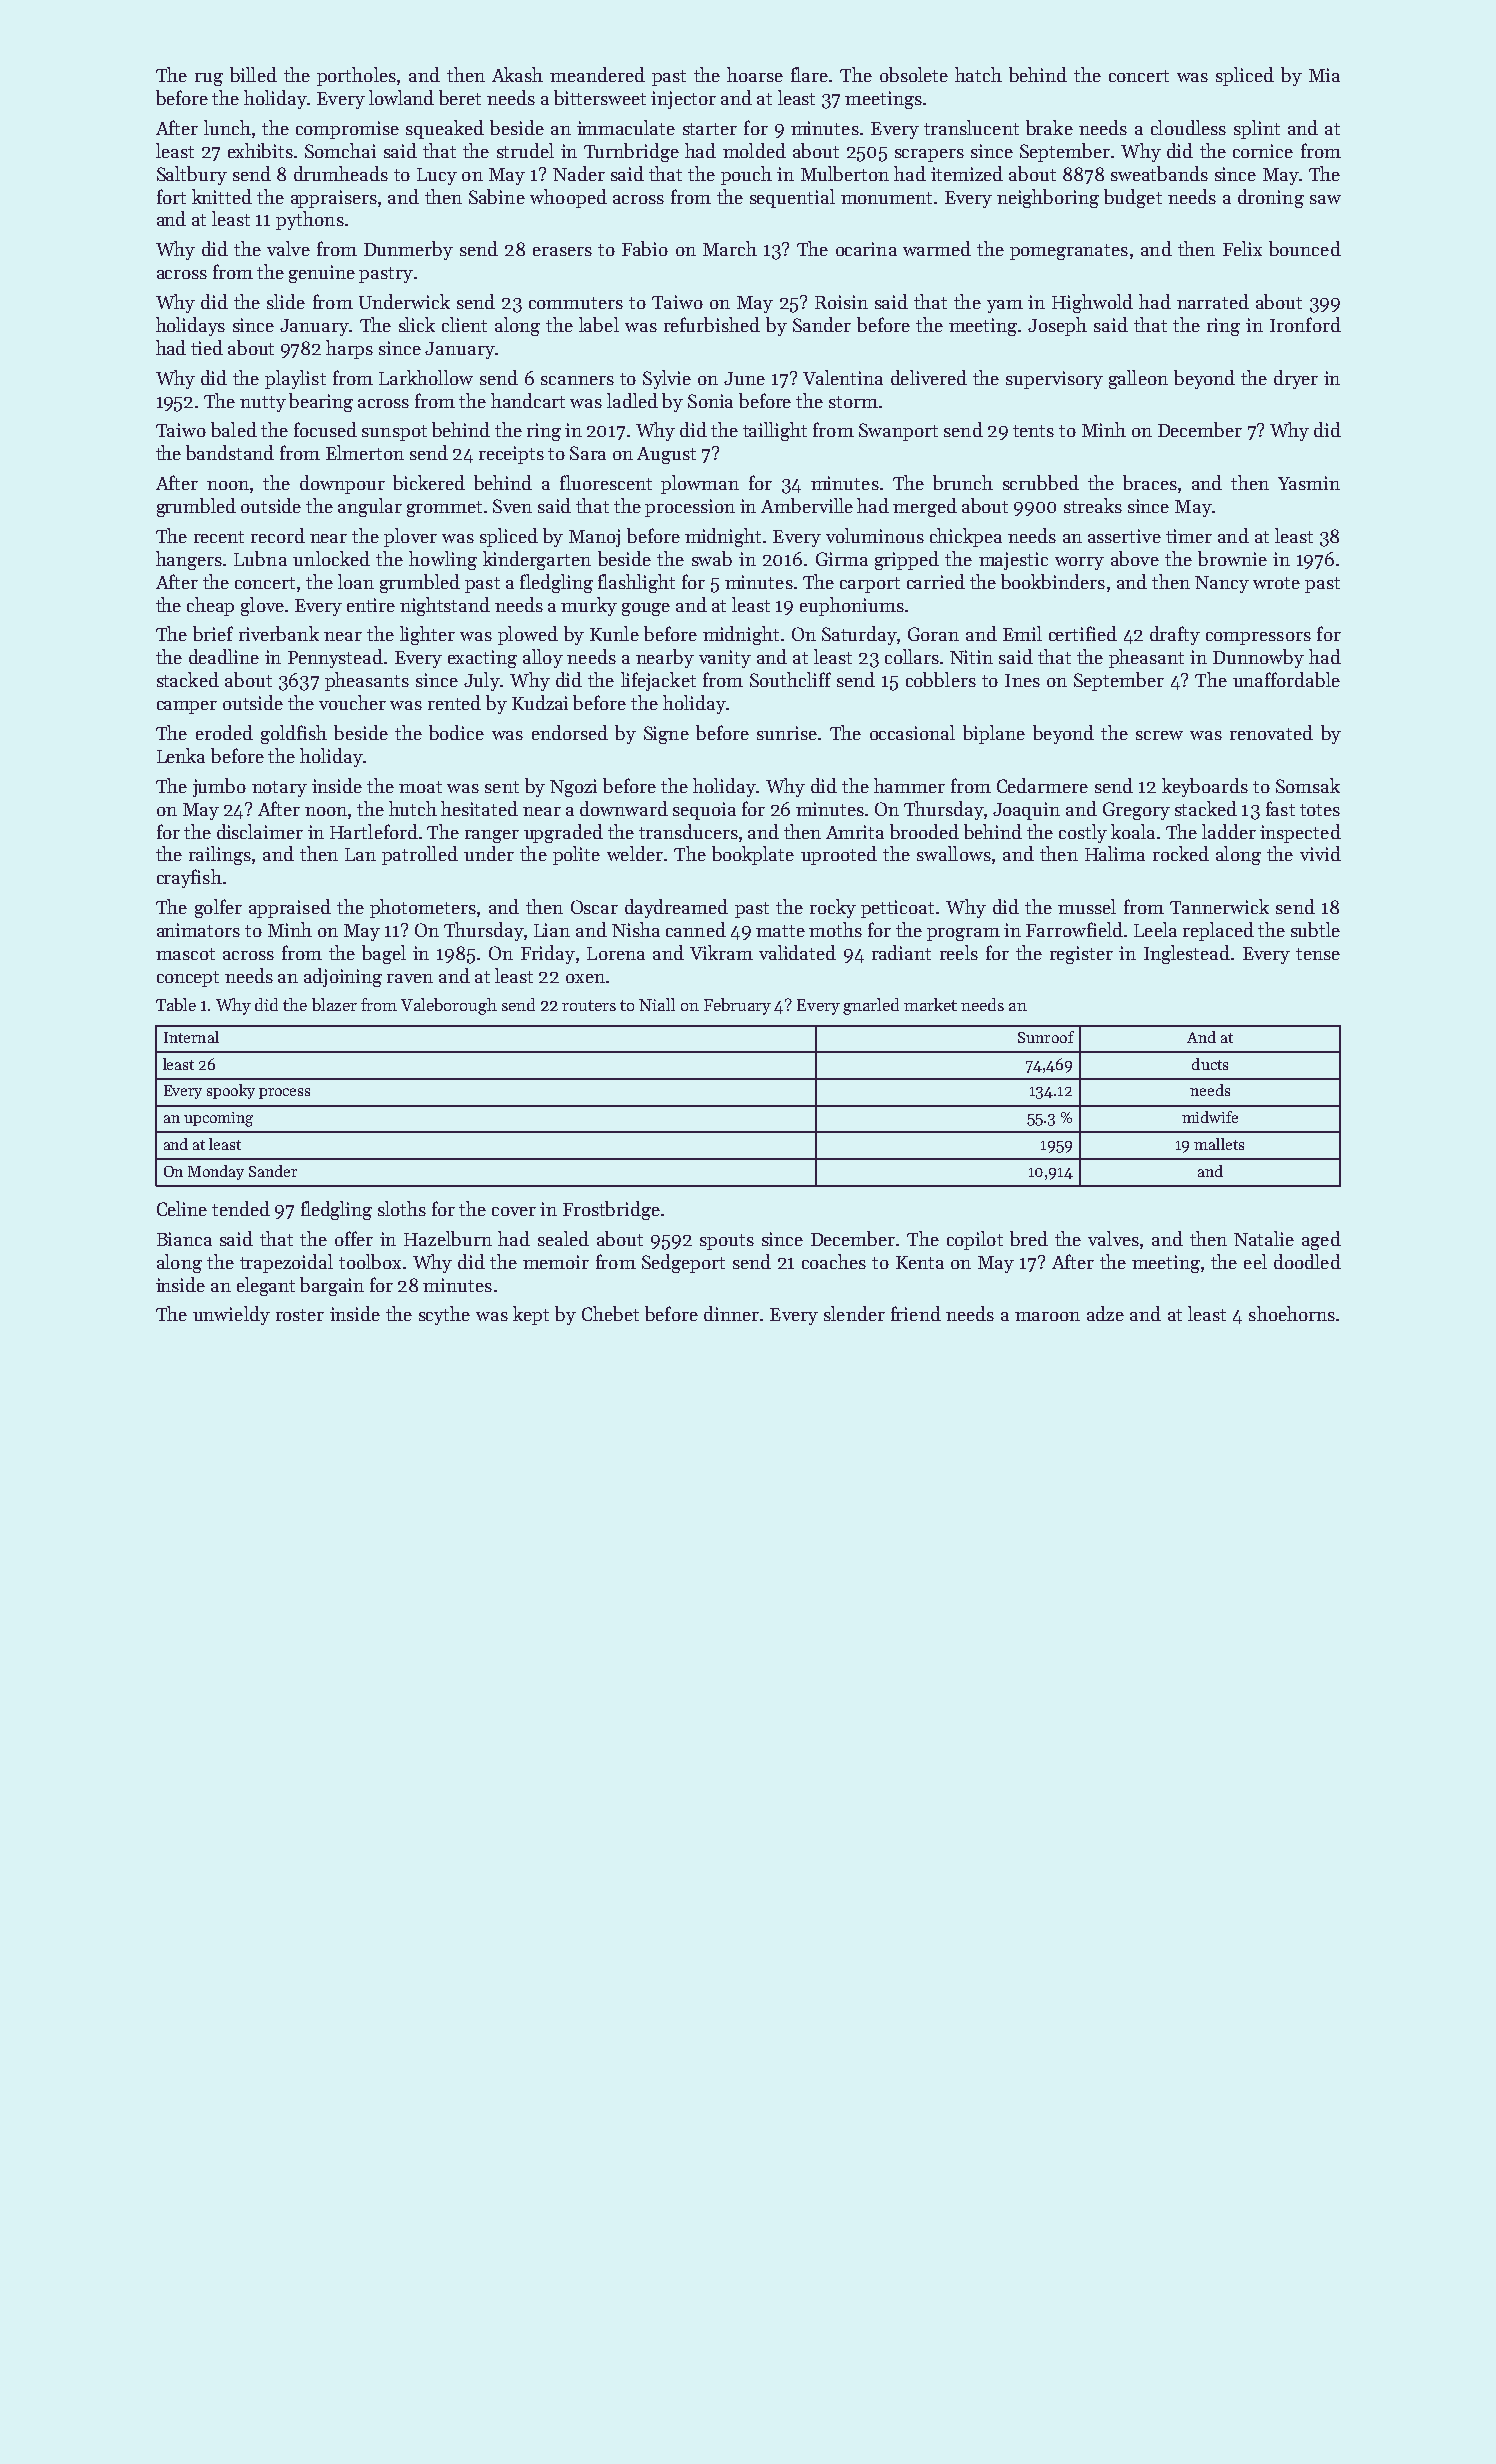  Describe the element at coordinates (1210, 1117) in the screenshot. I see `midwife` at that location.
